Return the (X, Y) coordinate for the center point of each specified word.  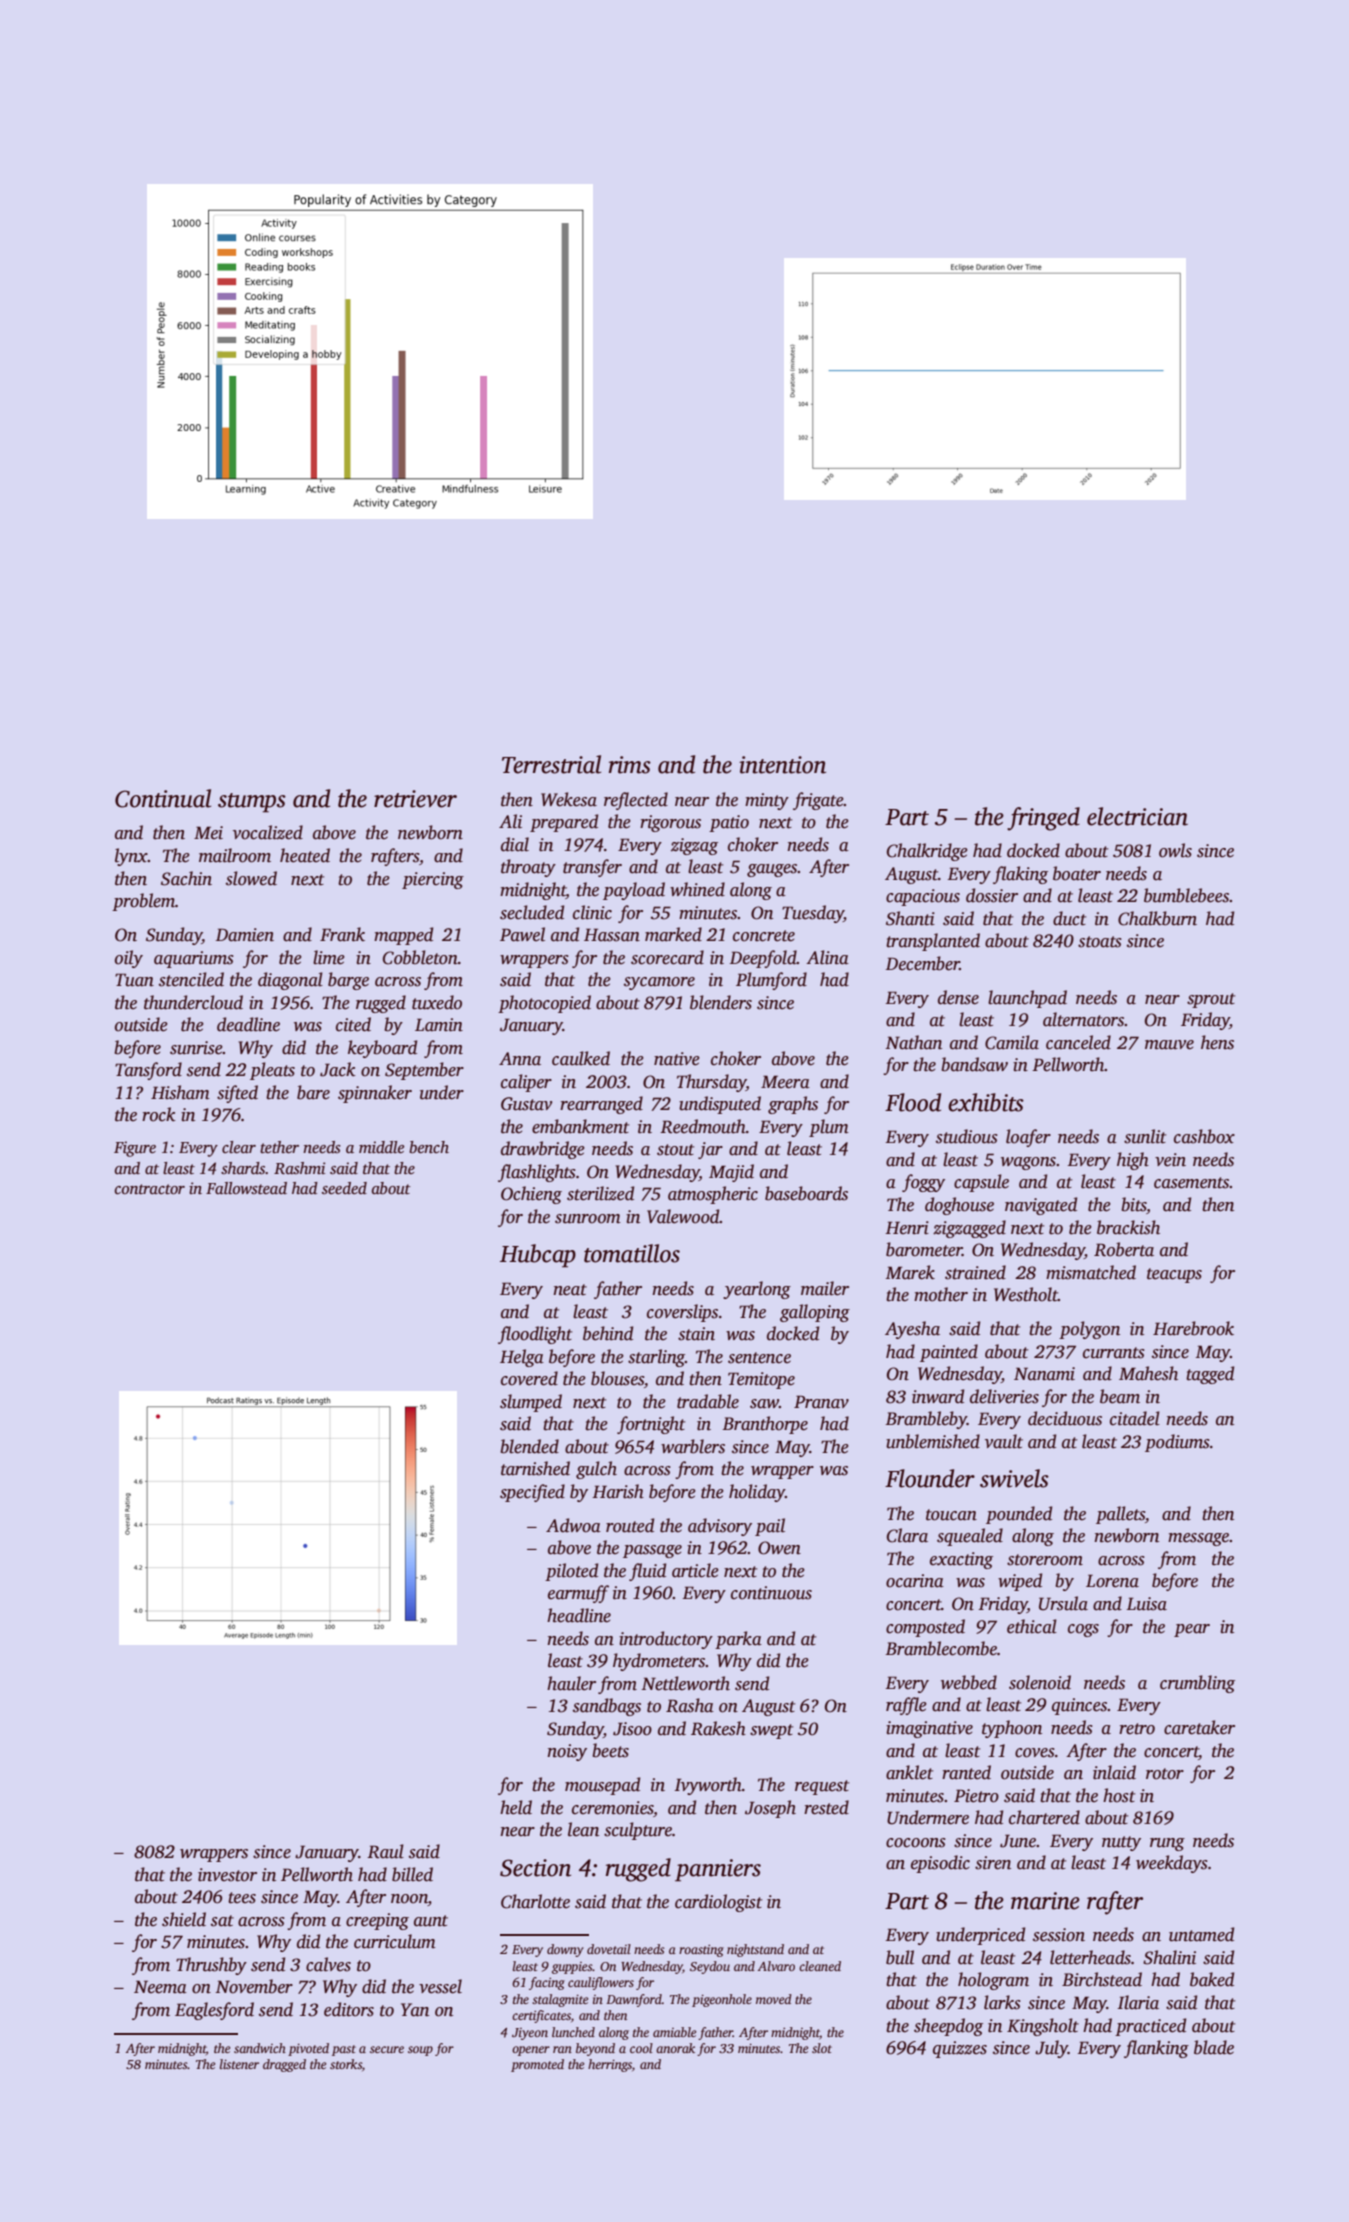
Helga (522, 1358)
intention (782, 765)
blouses (617, 1378)
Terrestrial (551, 764)
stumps (252, 803)
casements (1191, 1183)
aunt (431, 1921)
